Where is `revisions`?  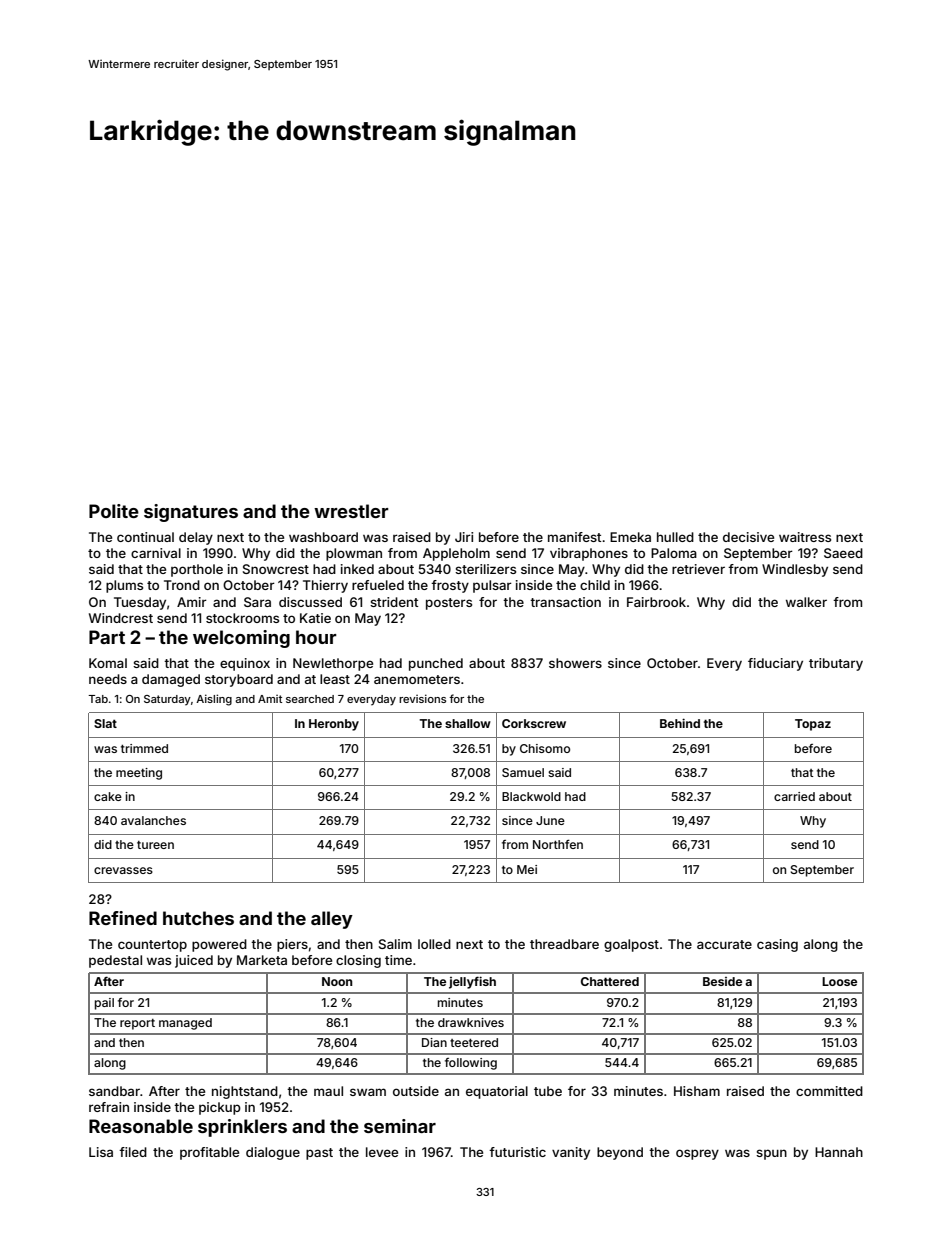 revisions is located at coordinates (422, 698).
